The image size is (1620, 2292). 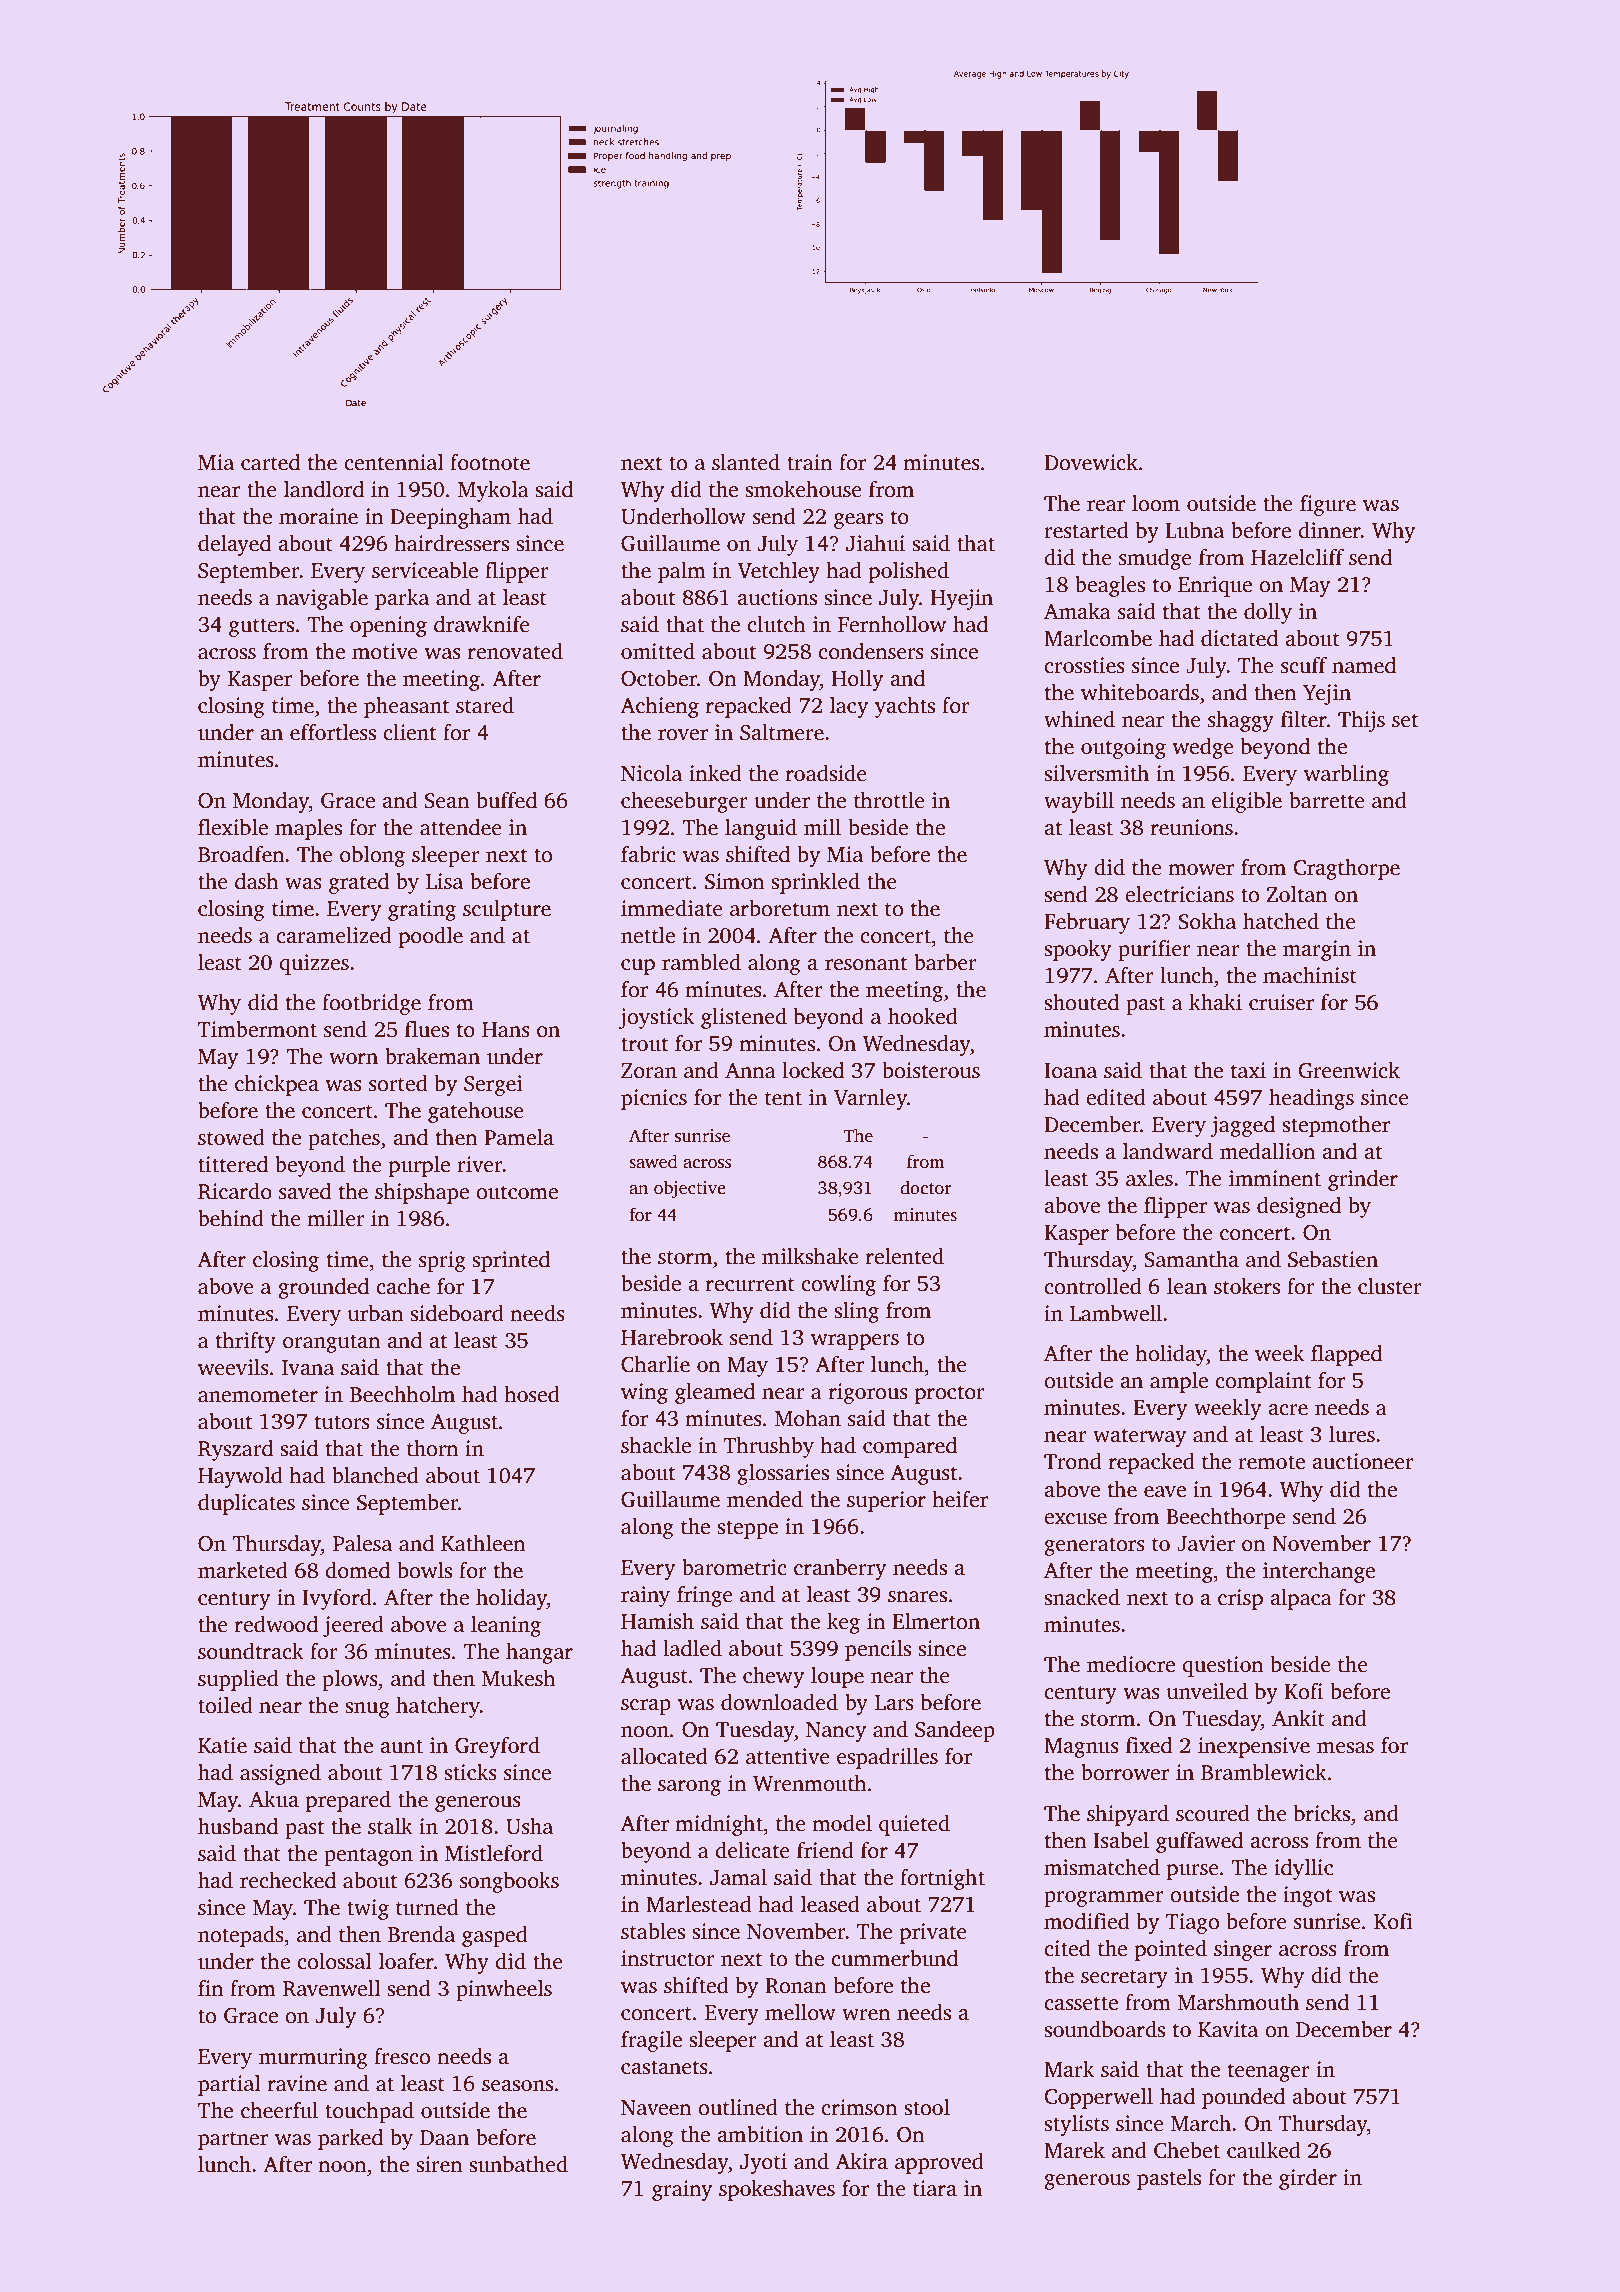 I want to click on hosed, so click(x=532, y=1394).
